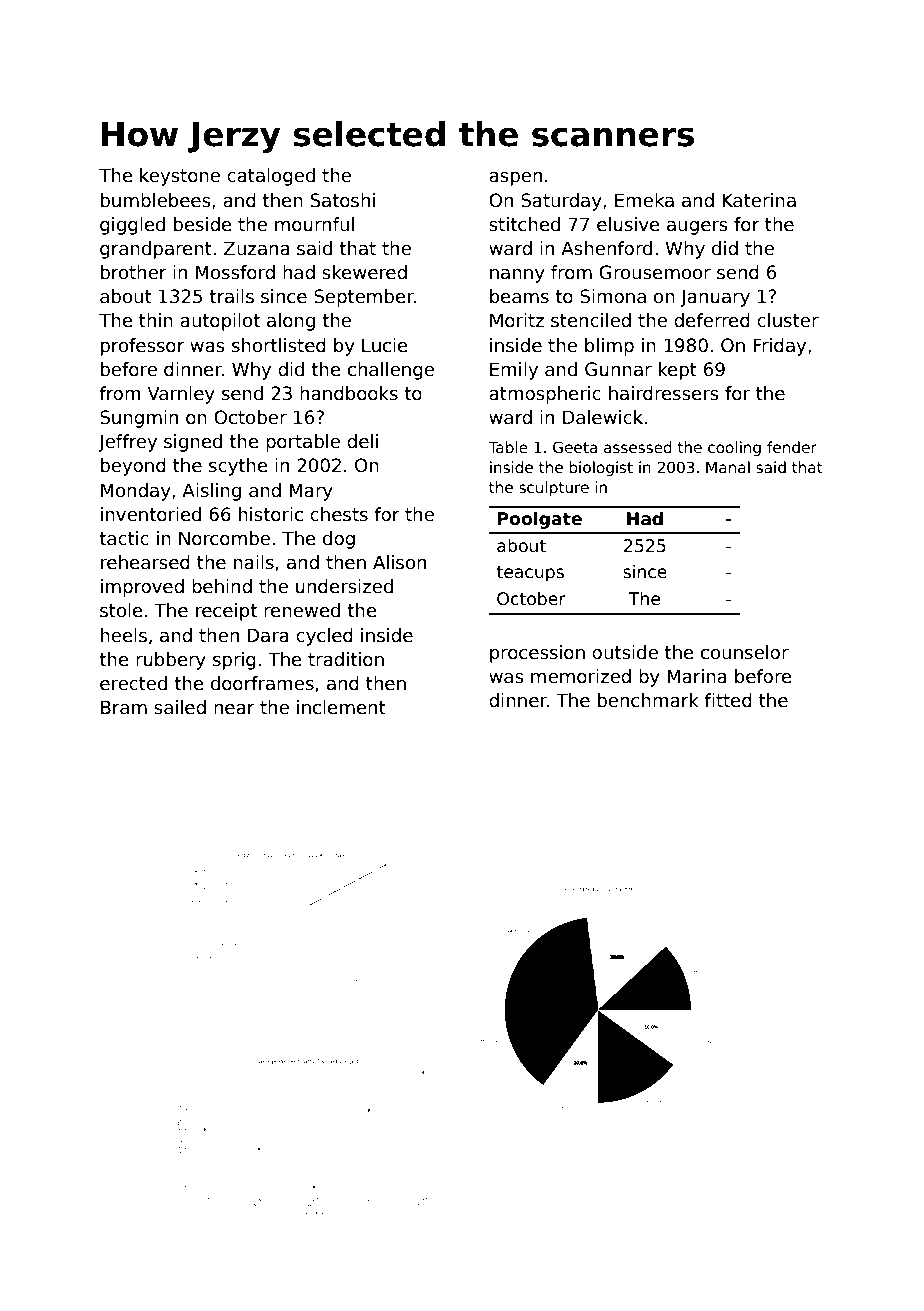  Describe the element at coordinates (514, 371) in the document. I see `Emily` at that location.
